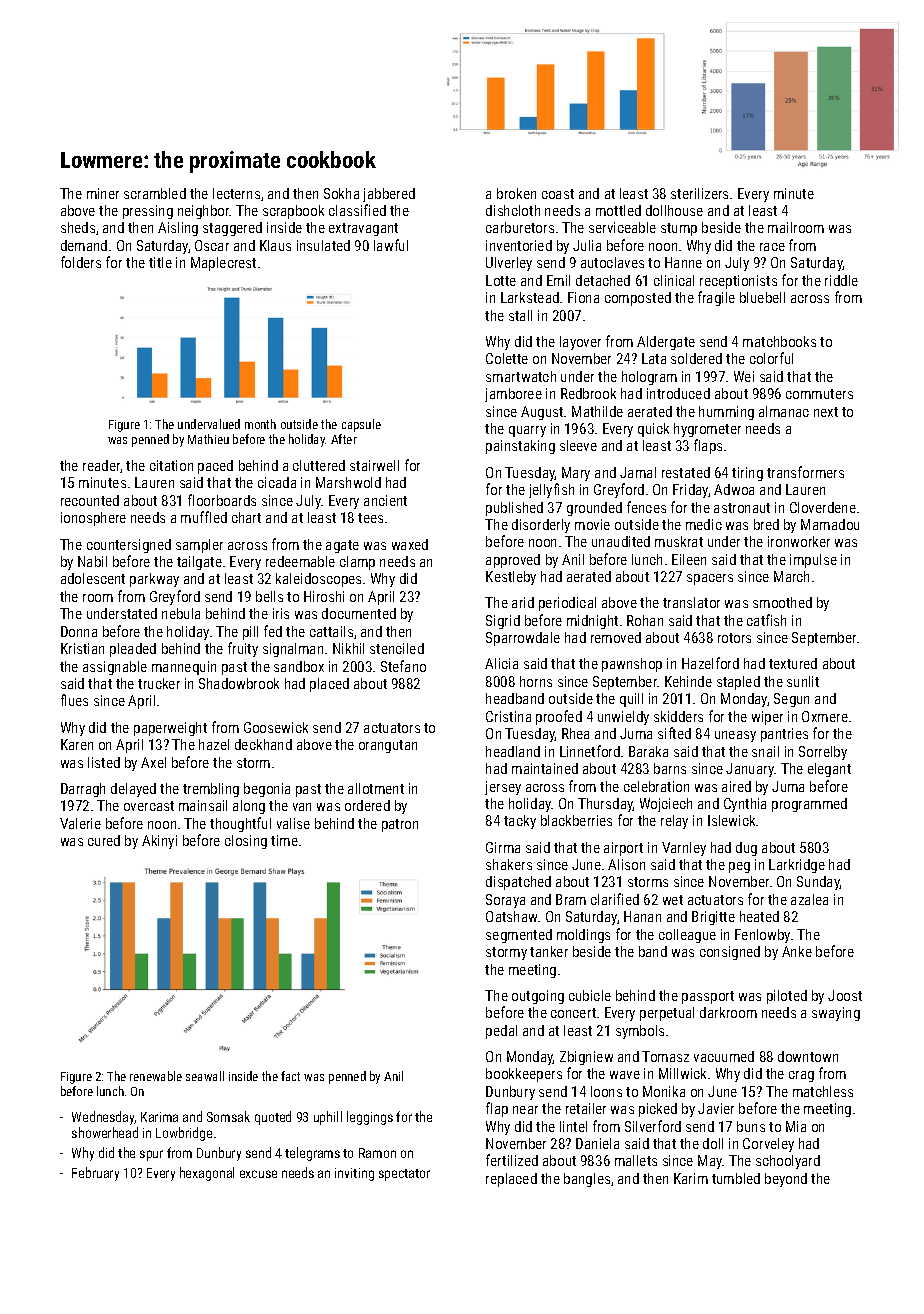  What do you see at coordinates (538, 997) in the document?
I see `outgoing` at bounding box center [538, 997].
